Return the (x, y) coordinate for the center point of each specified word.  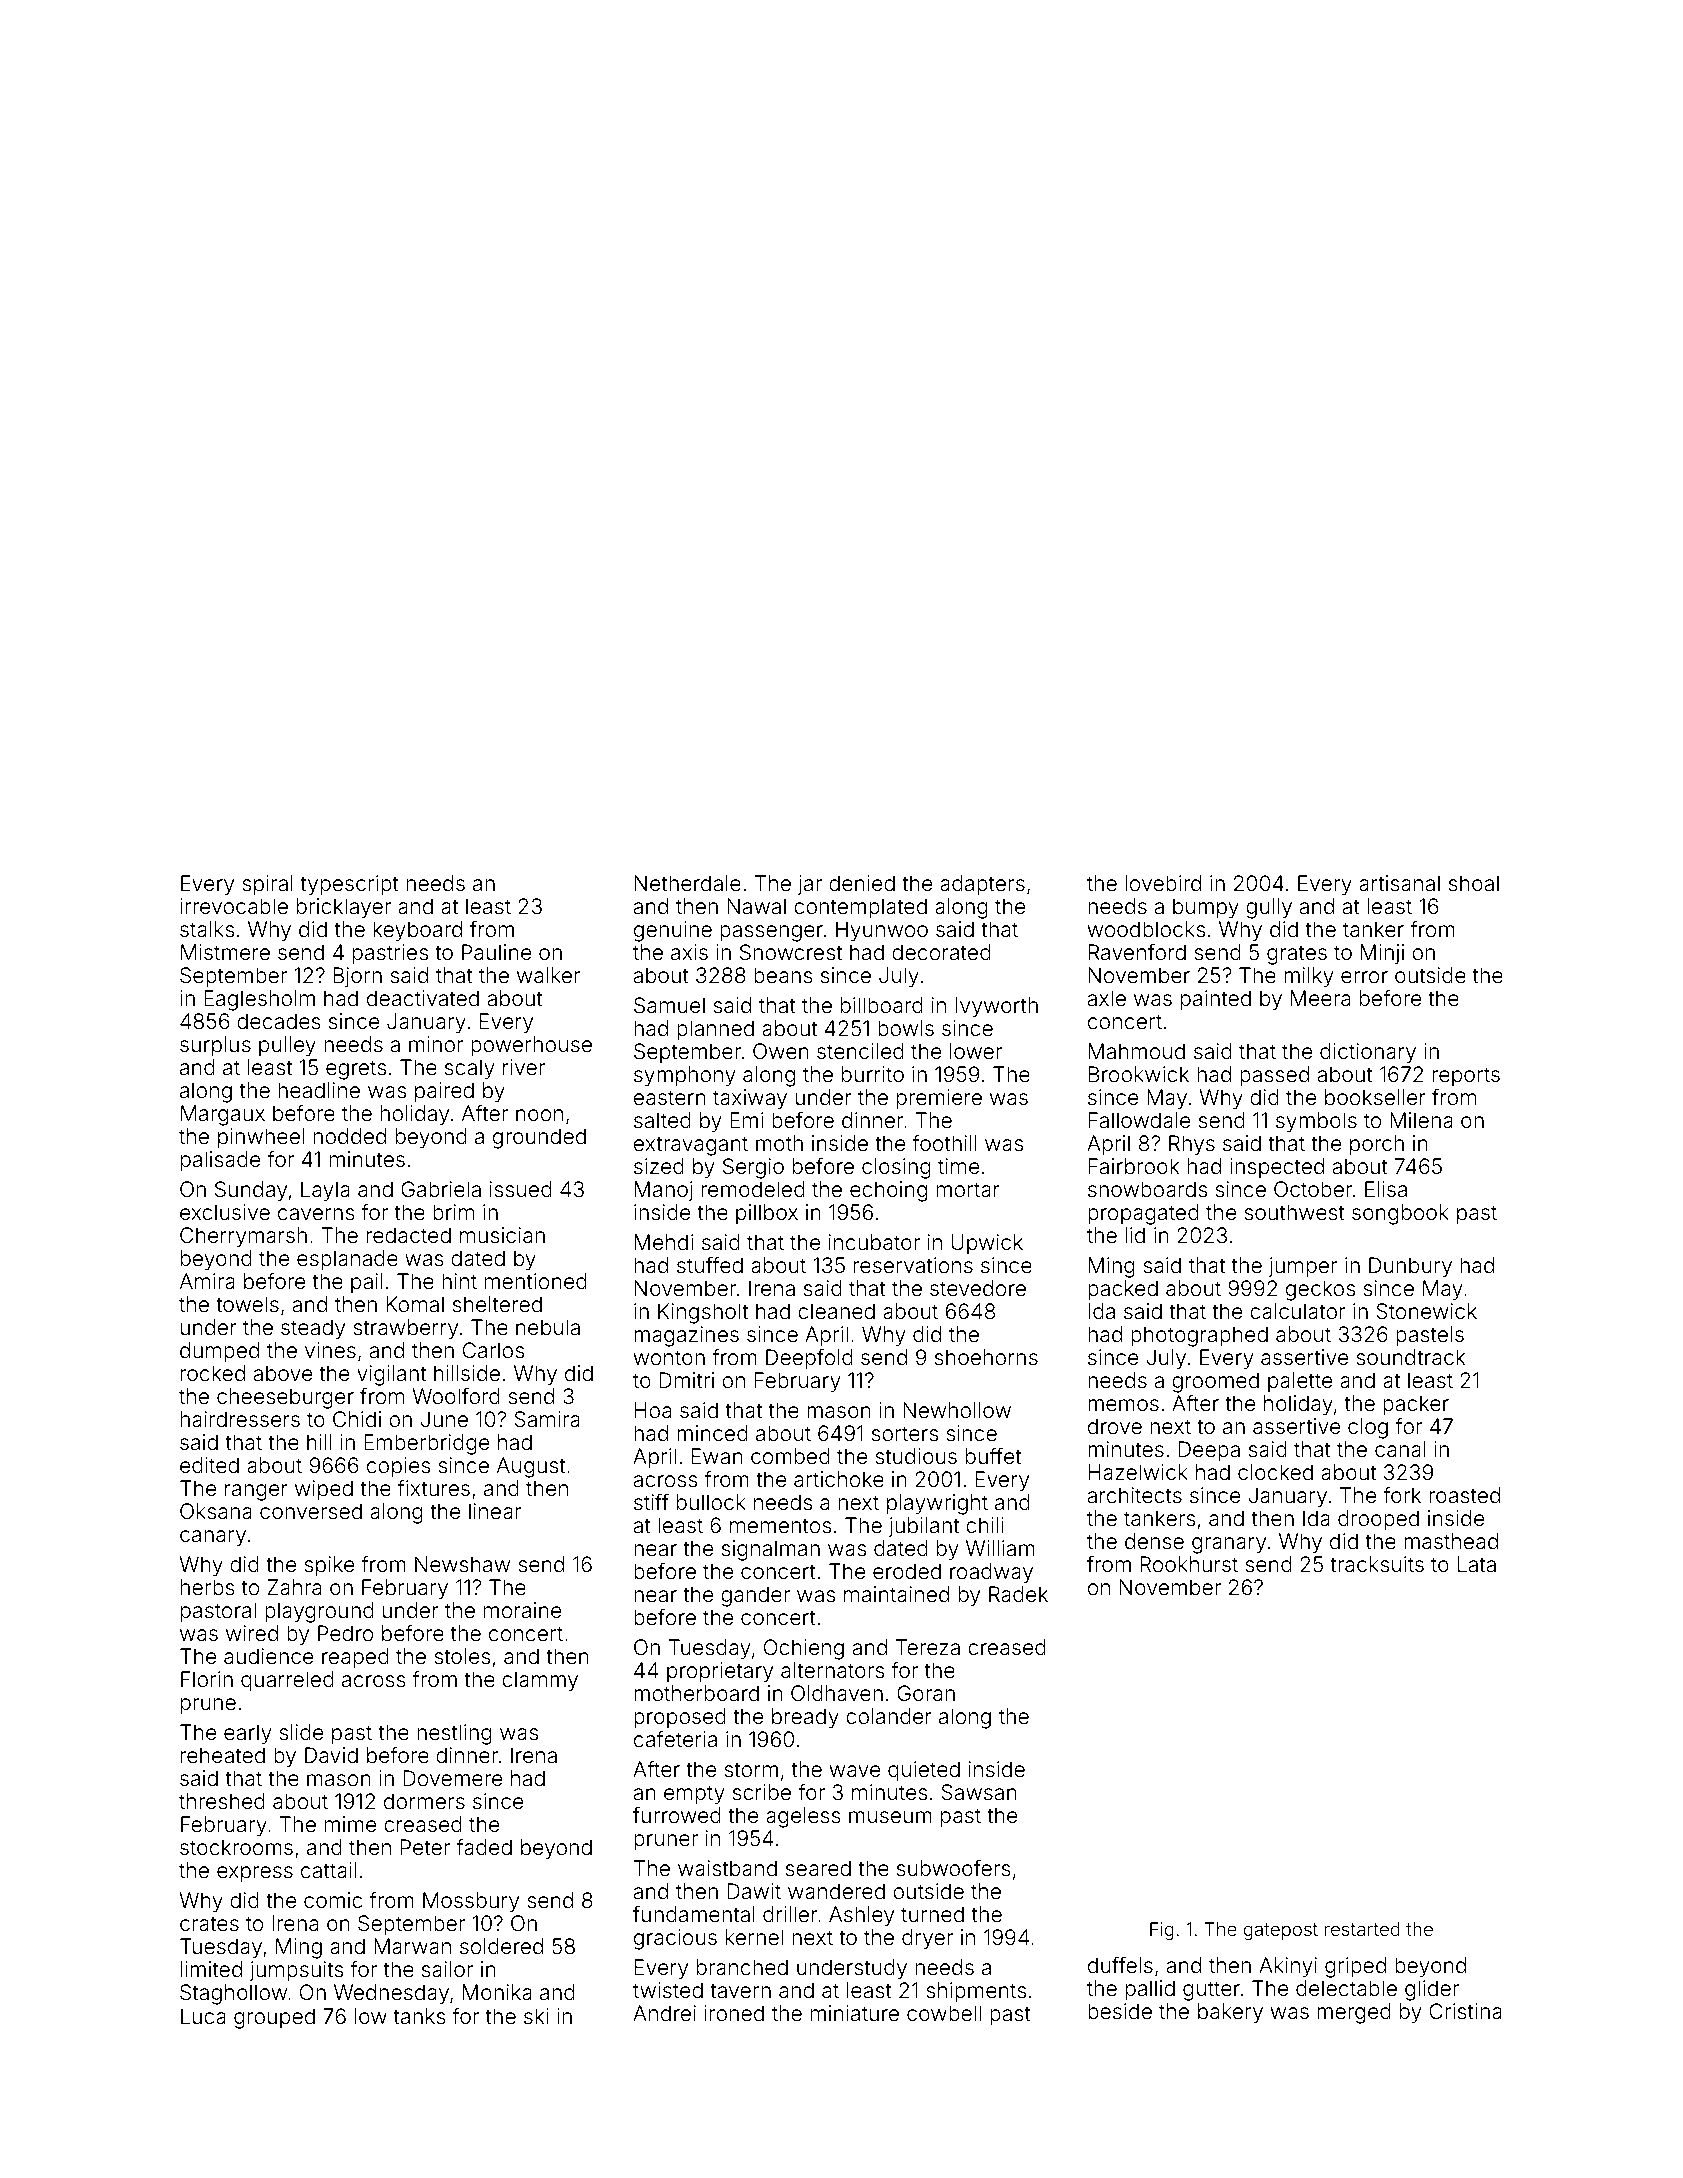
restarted (1362, 1929)
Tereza (928, 1647)
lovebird (1163, 883)
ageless (803, 1817)
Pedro (345, 1633)
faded (484, 1847)
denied (862, 883)
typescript (349, 885)
